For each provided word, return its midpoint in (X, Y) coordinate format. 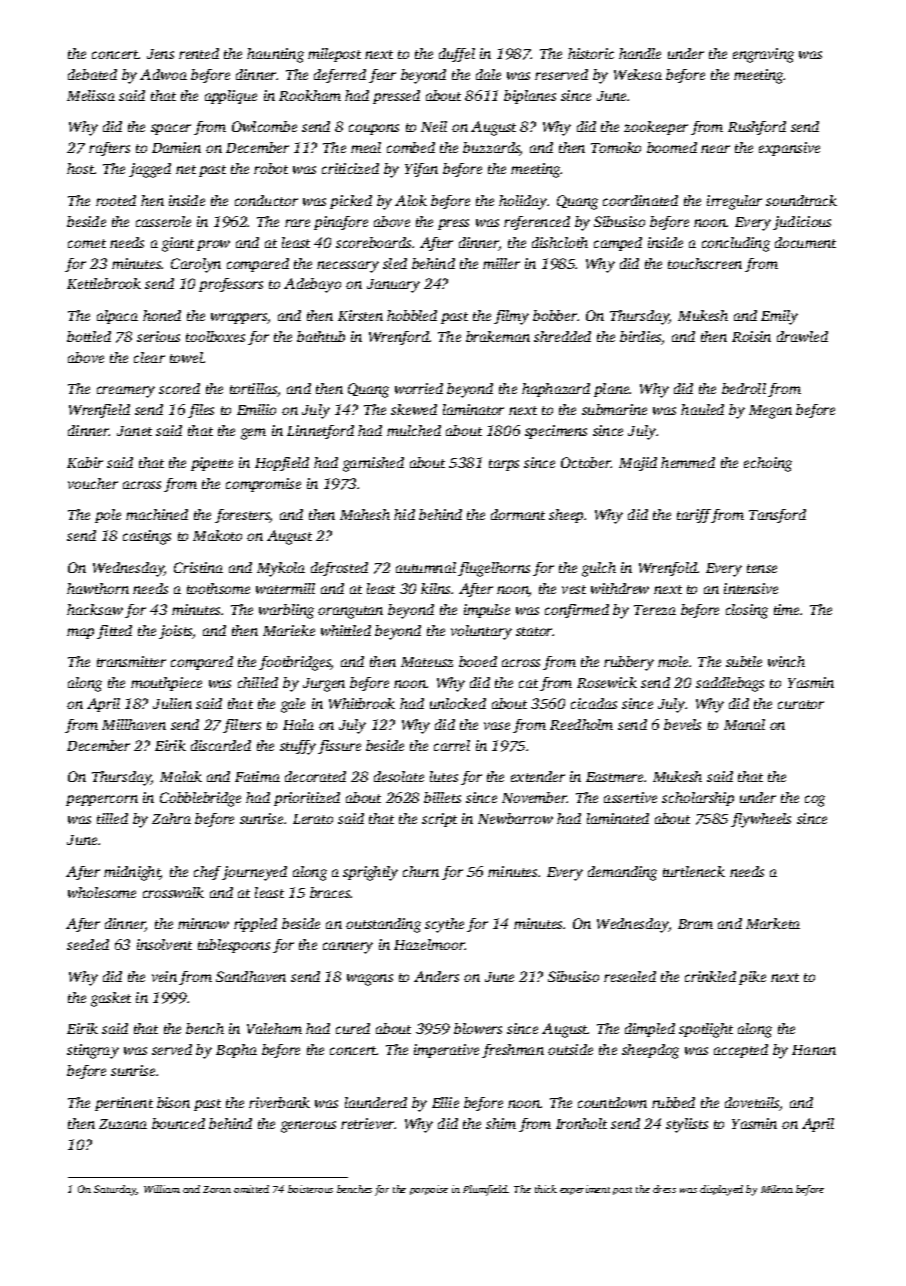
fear (382, 76)
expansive (789, 149)
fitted (114, 632)
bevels (682, 724)
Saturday (115, 1190)
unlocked (458, 703)
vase (497, 726)
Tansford (777, 516)
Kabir (85, 462)
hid (404, 514)
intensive (751, 588)
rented (199, 53)
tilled (112, 818)
